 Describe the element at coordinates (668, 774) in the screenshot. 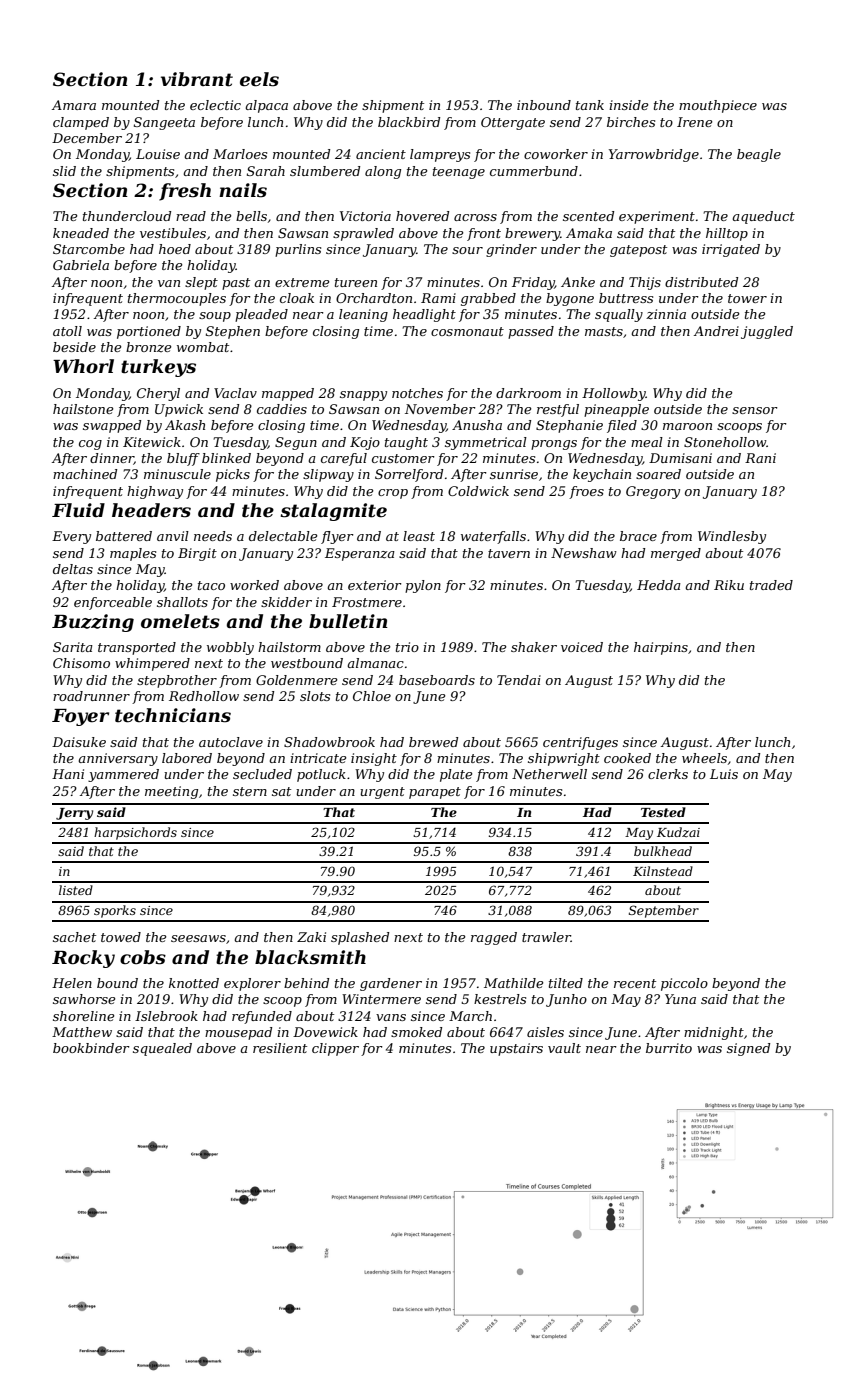

I see `clerks` at that location.
